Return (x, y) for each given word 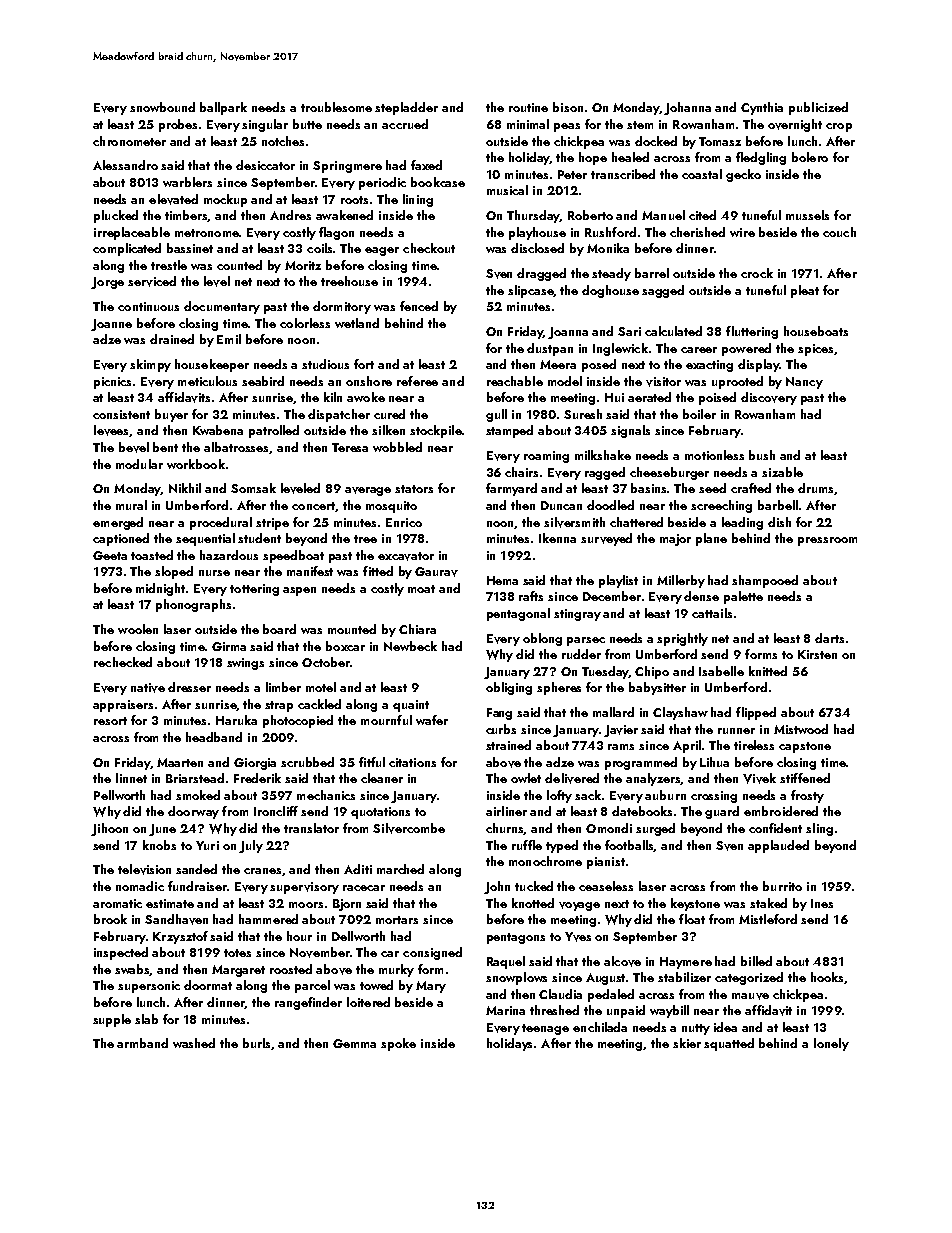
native (148, 688)
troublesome (336, 107)
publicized (818, 108)
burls (257, 1044)
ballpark (223, 108)
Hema (502, 580)
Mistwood (801, 729)
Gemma (354, 1043)
